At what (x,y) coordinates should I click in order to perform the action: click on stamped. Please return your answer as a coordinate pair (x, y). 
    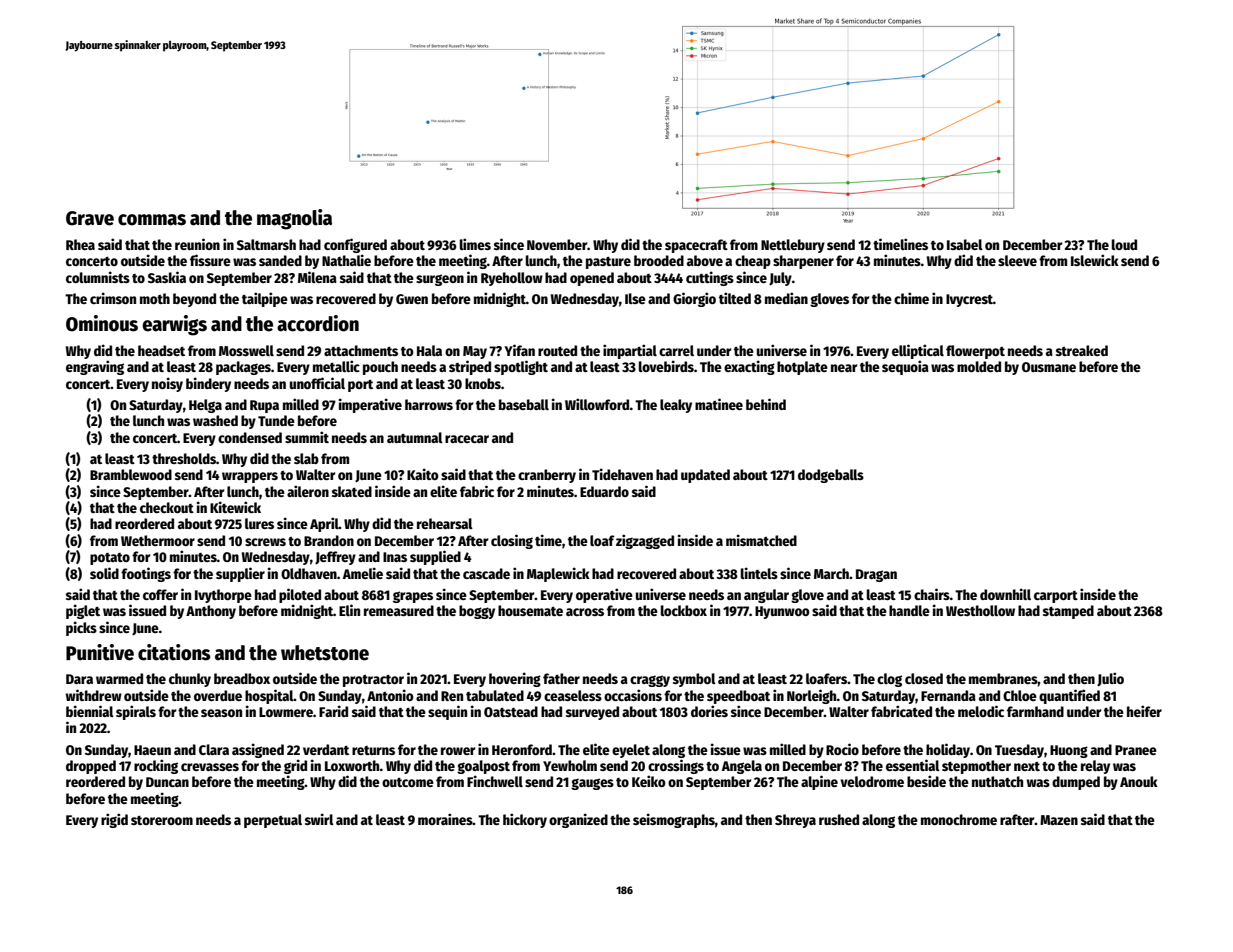
    Looking at the image, I should click on (1068, 612).
